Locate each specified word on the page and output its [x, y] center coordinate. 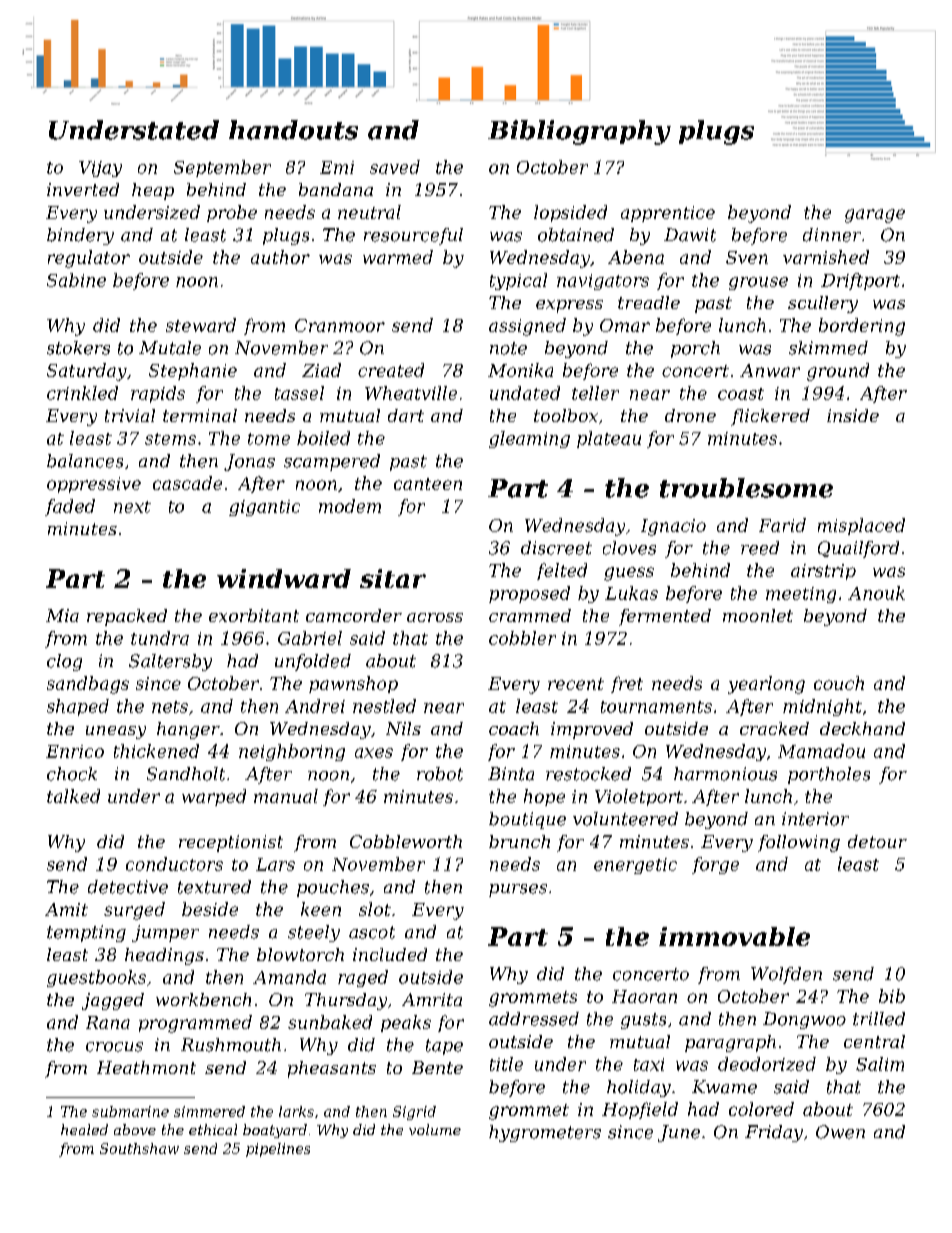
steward [201, 325]
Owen [840, 1132]
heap [153, 191]
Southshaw [139, 1148]
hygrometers [545, 1133]
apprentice [668, 214]
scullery [823, 304]
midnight [822, 707]
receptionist [231, 843]
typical [518, 281]
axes [374, 753]
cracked [774, 728]
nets [170, 707]
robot [440, 774]
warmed [398, 257]
